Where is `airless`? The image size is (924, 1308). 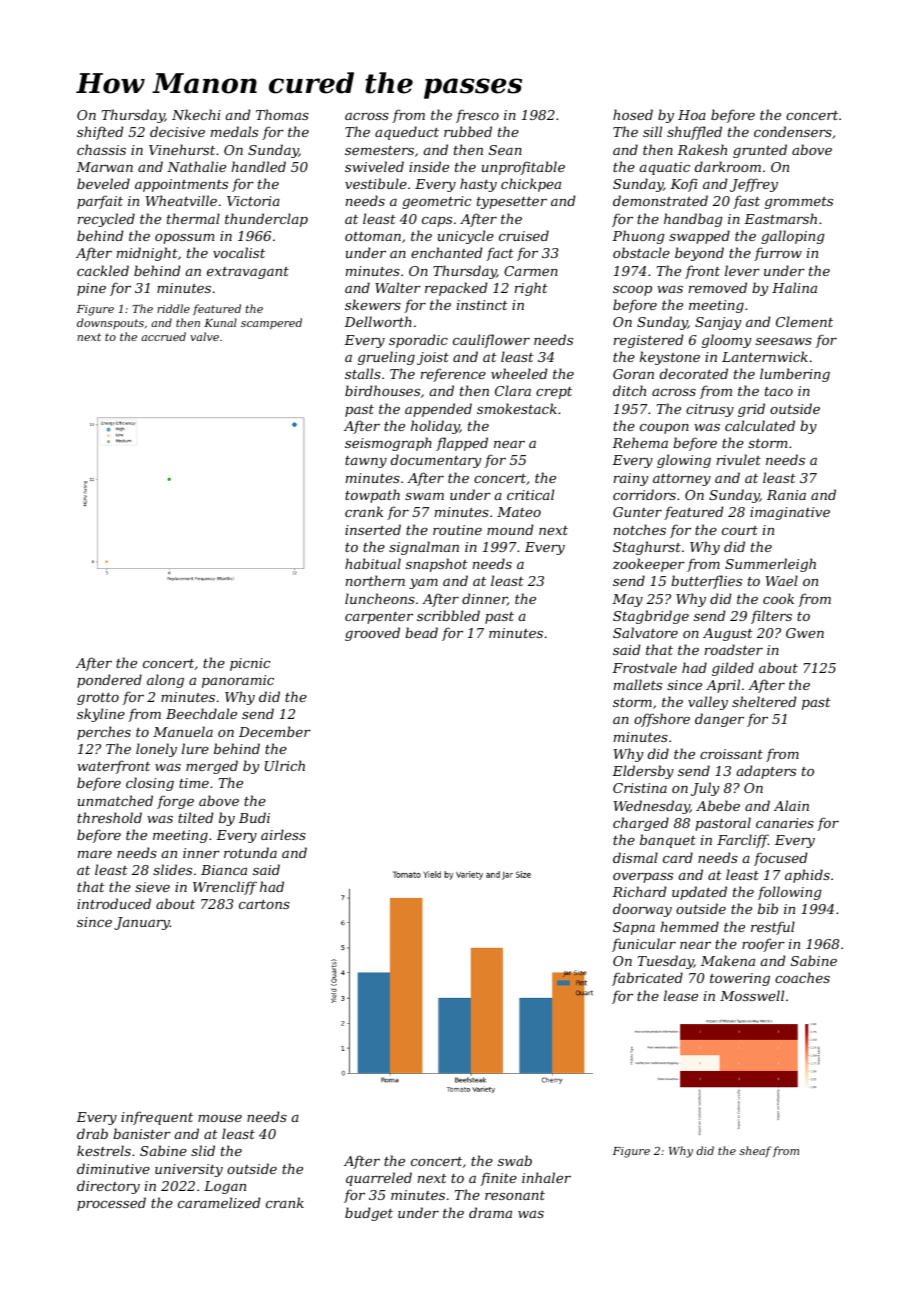 airless is located at coordinates (283, 834).
